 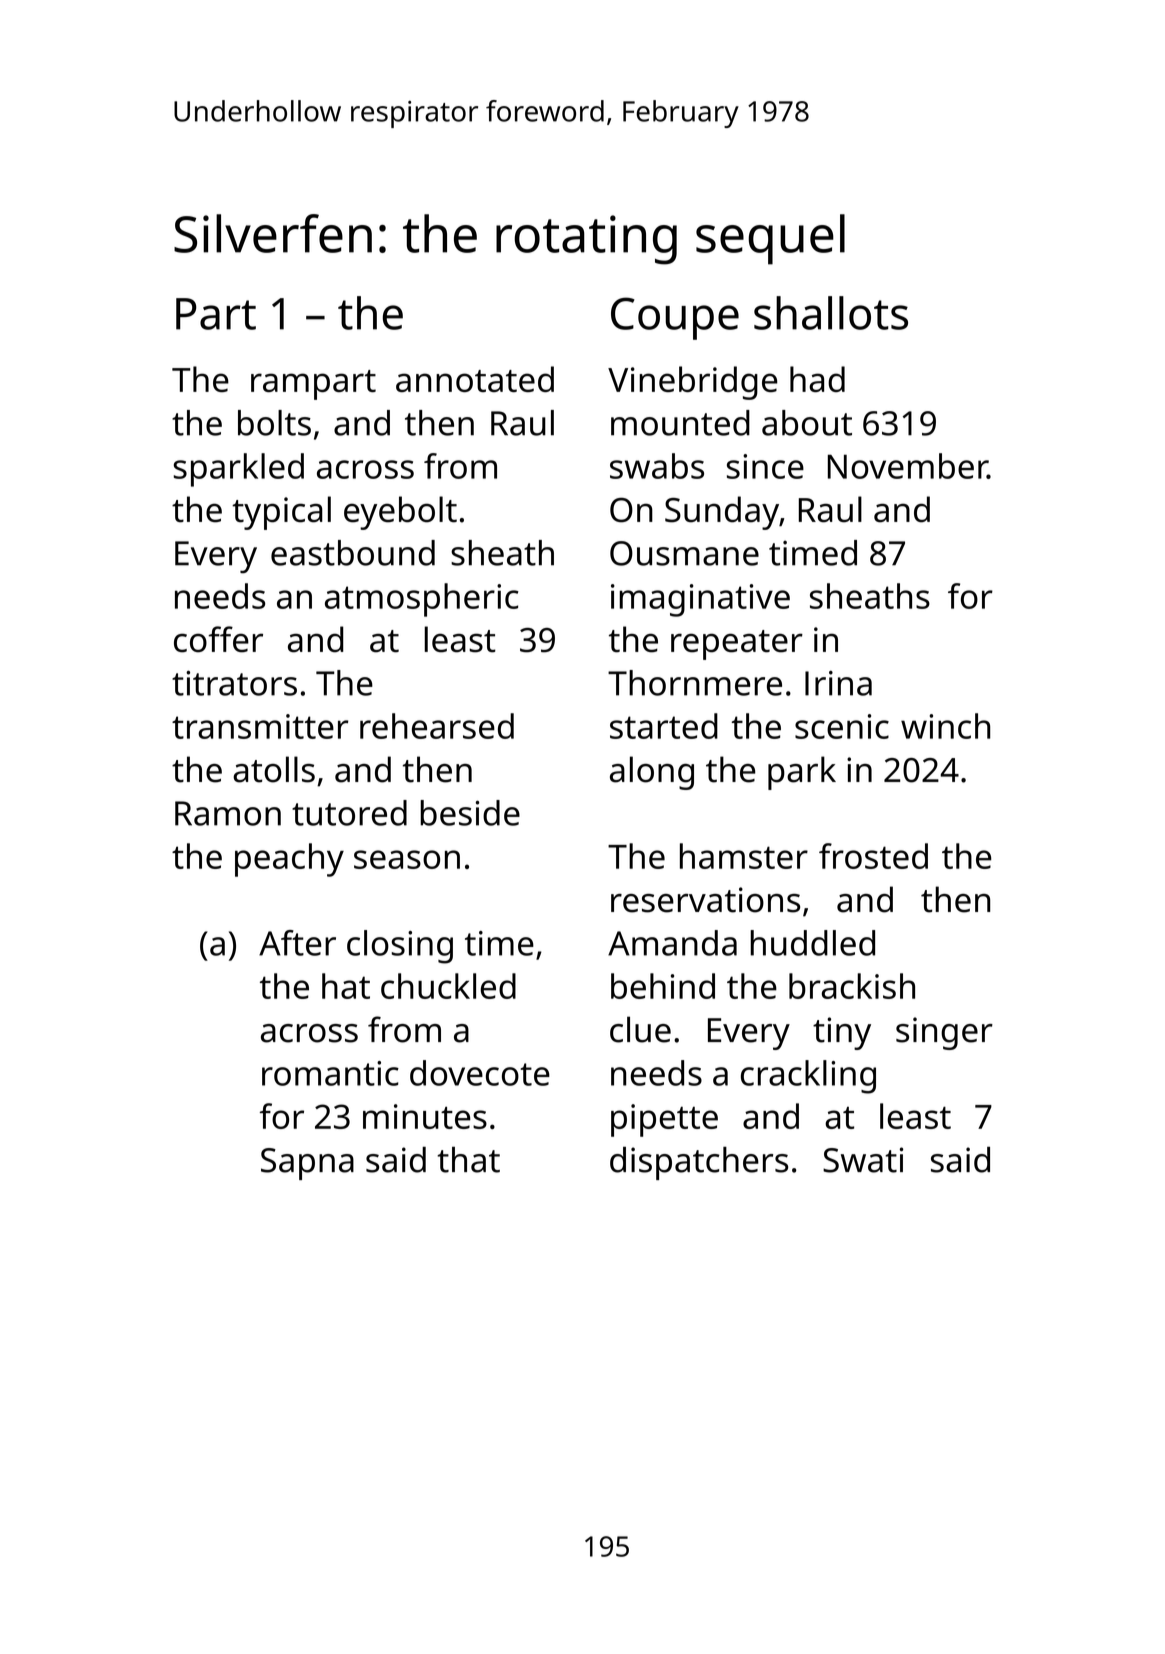 What do you see at coordinates (908, 466) in the screenshot?
I see `November` at bounding box center [908, 466].
